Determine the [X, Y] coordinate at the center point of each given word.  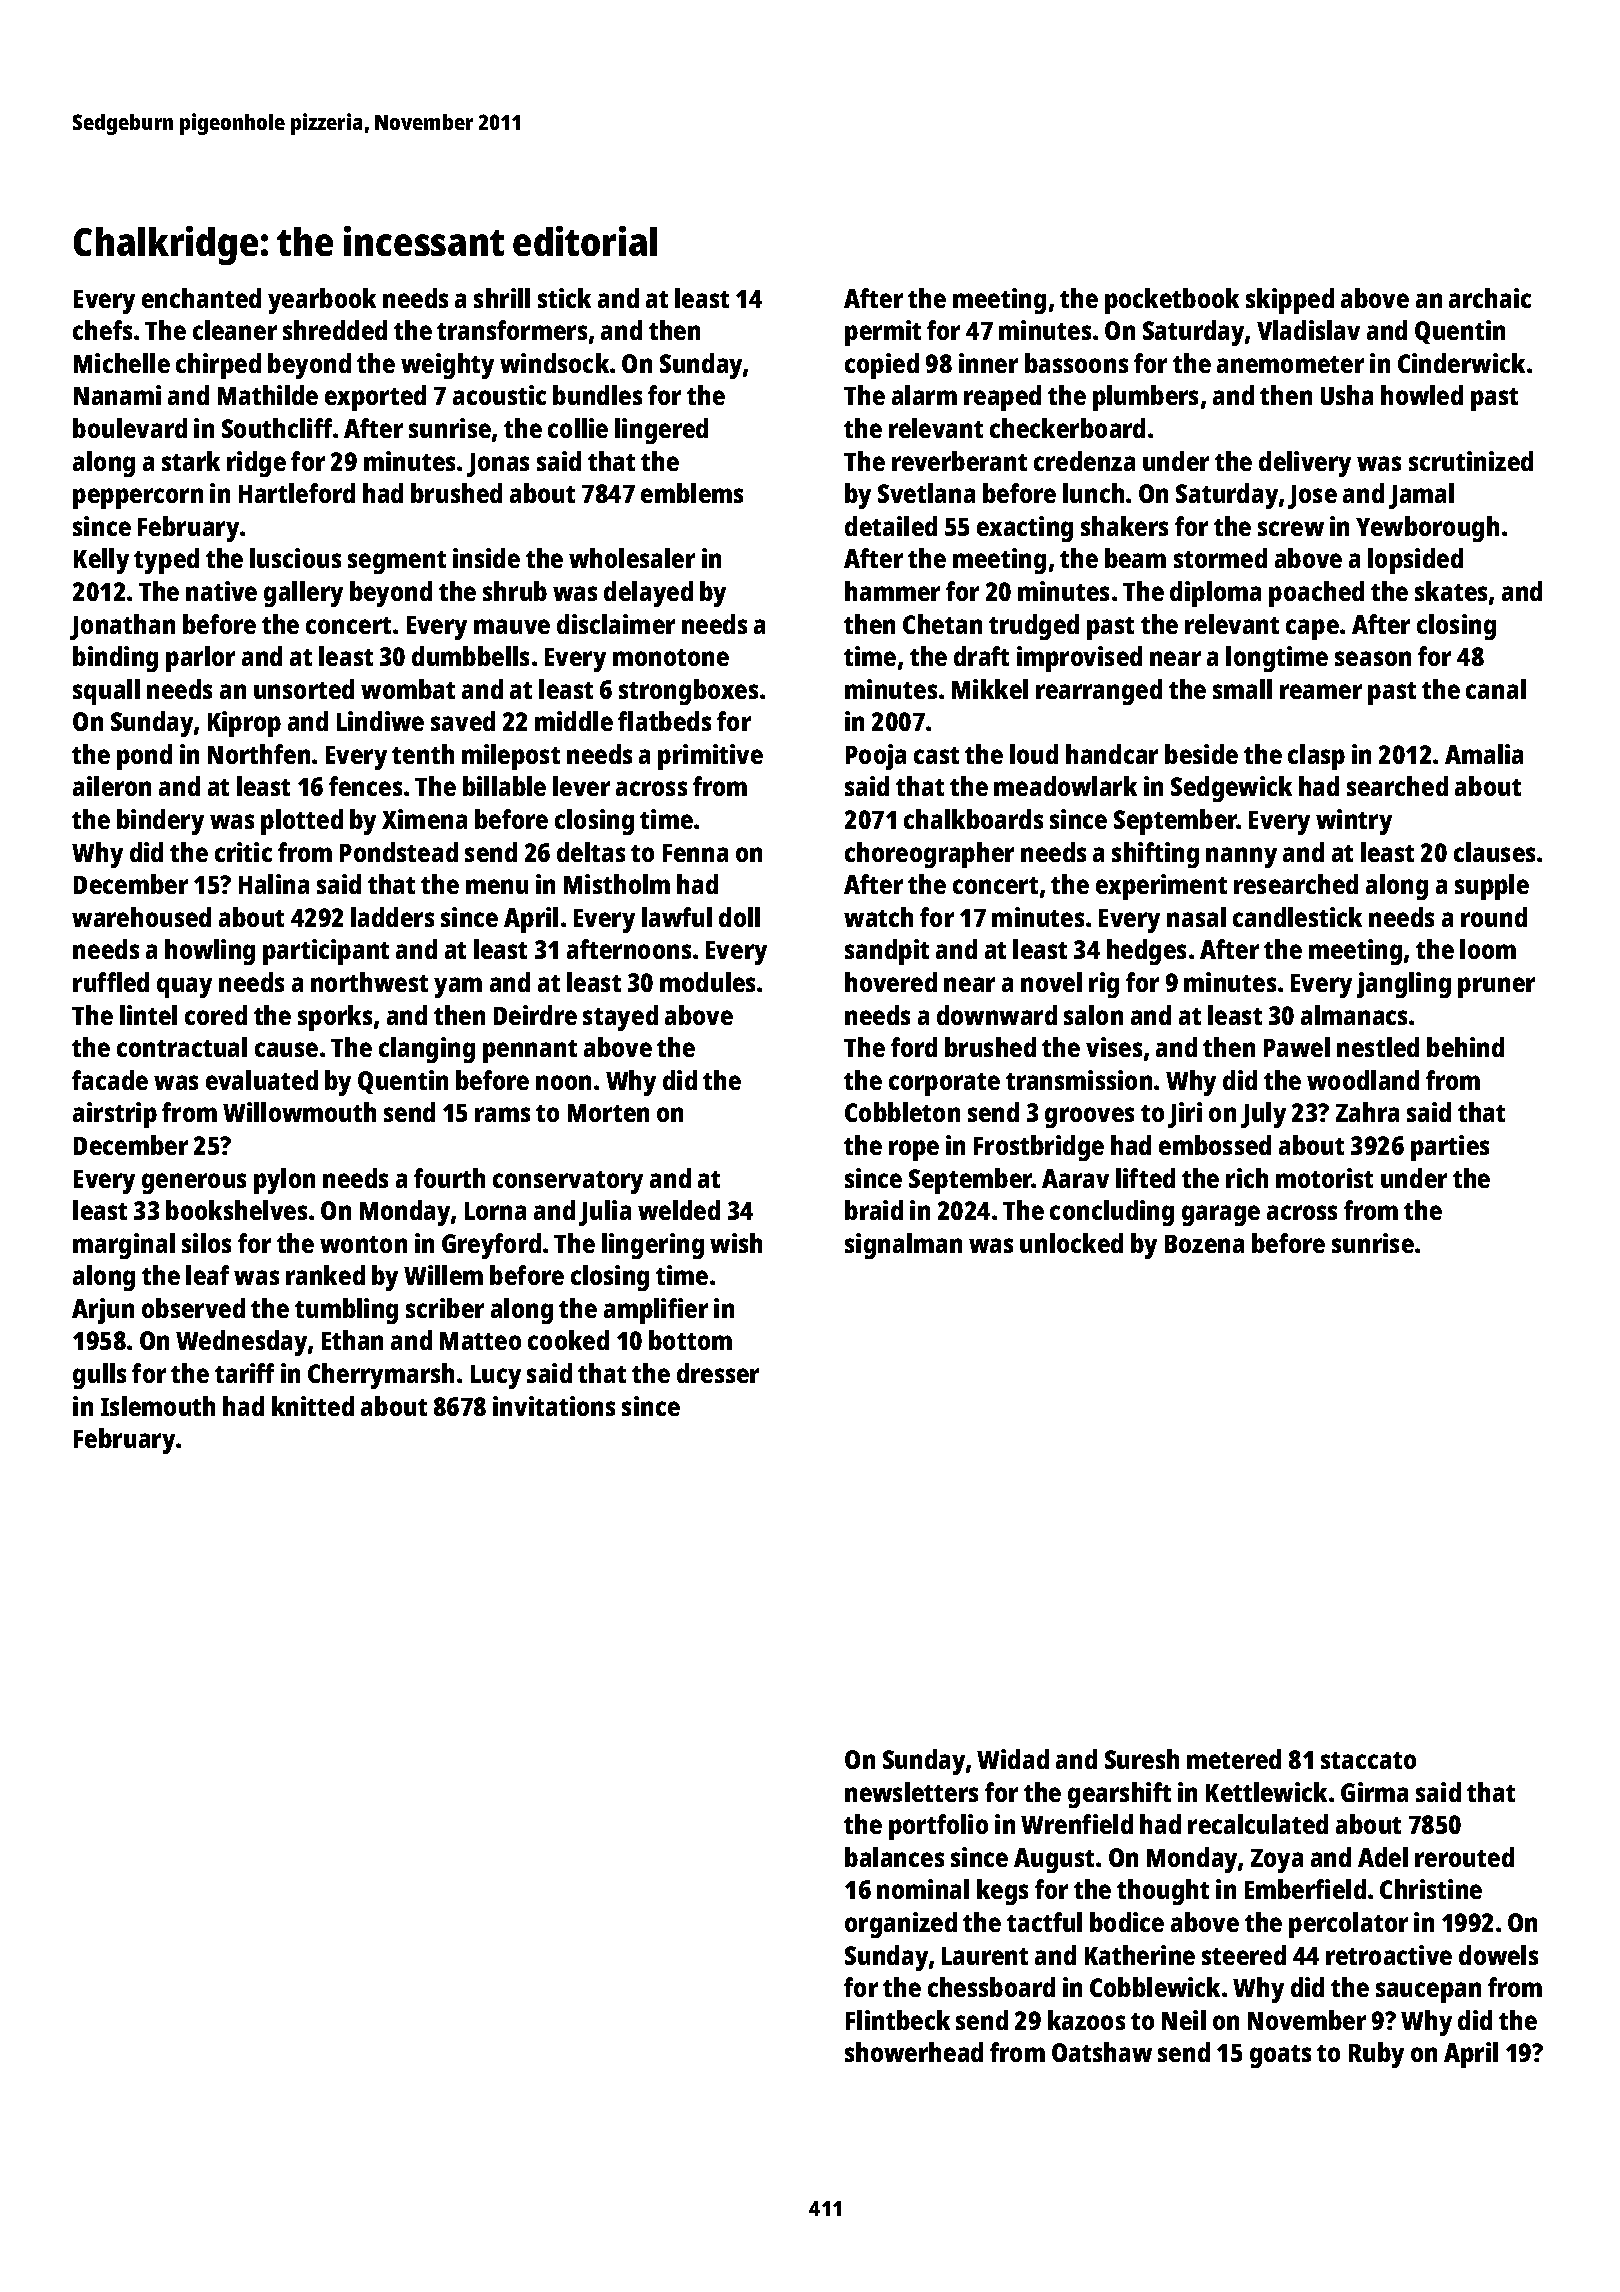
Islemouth [158, 1406]
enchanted [201, 298]
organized [901, 1925]
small [1242, 689]
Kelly [101, 561]
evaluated [262, 1080]
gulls [99, 1376]
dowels [1498, 1955]
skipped [1290, 301]
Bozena [1204, 1244]
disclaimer [616, 624]
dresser [718, 1373]
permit [883, 333]
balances [894, 1857]
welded [679, 1210]
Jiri [1185, 1115]
